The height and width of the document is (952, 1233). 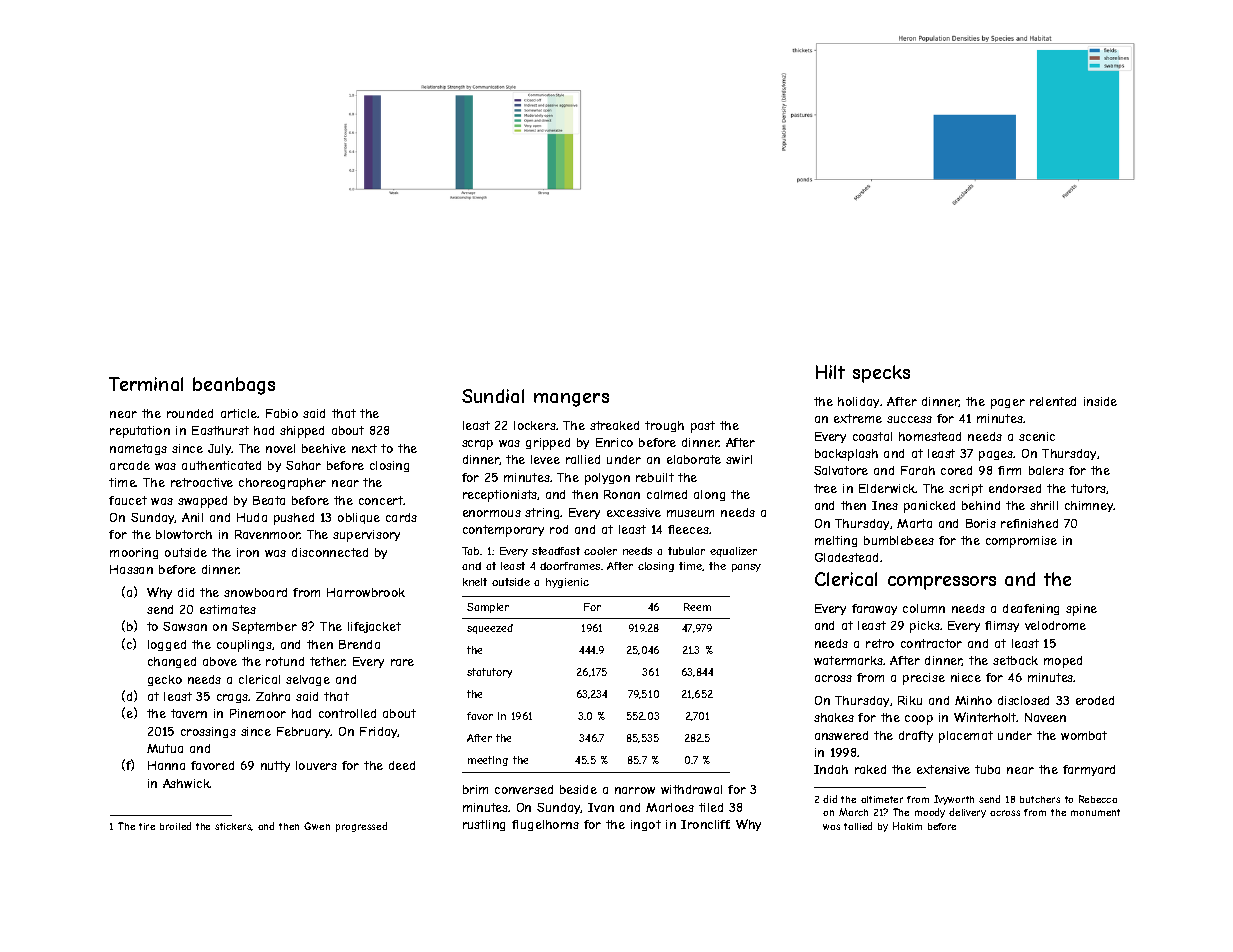 I want to click on Ravenmoor, so click(x=267, y=534).
